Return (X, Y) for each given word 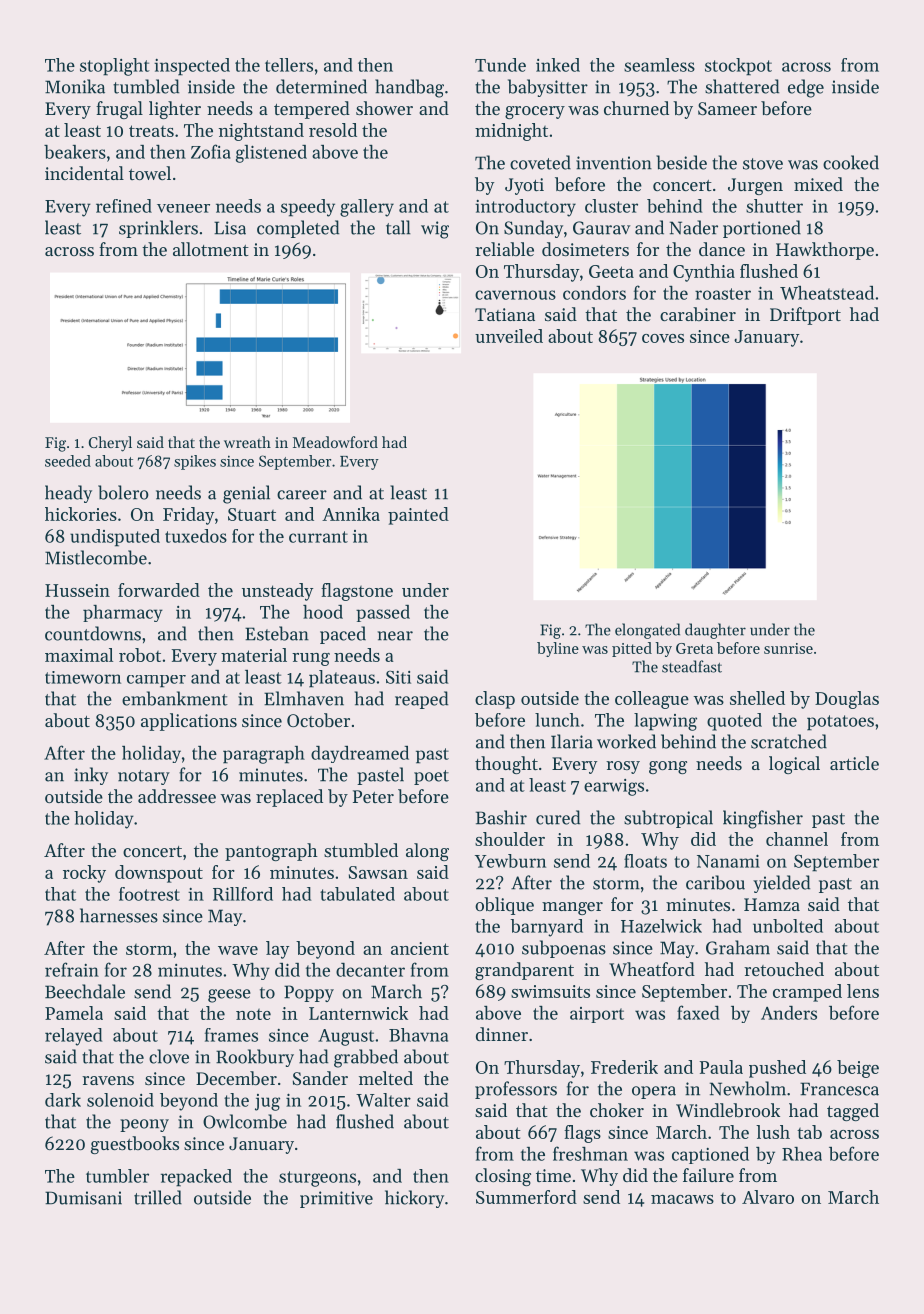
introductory (525, 208)
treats (151, 131)
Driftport (805, 316)
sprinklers (158, 229)
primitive (336, 1199)
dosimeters (585, 249)
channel (797, 839)
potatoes (840, 723)
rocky (84, 874)
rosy (623, 767)
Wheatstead (827, 293)
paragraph (264, 755)
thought (506, 765)
